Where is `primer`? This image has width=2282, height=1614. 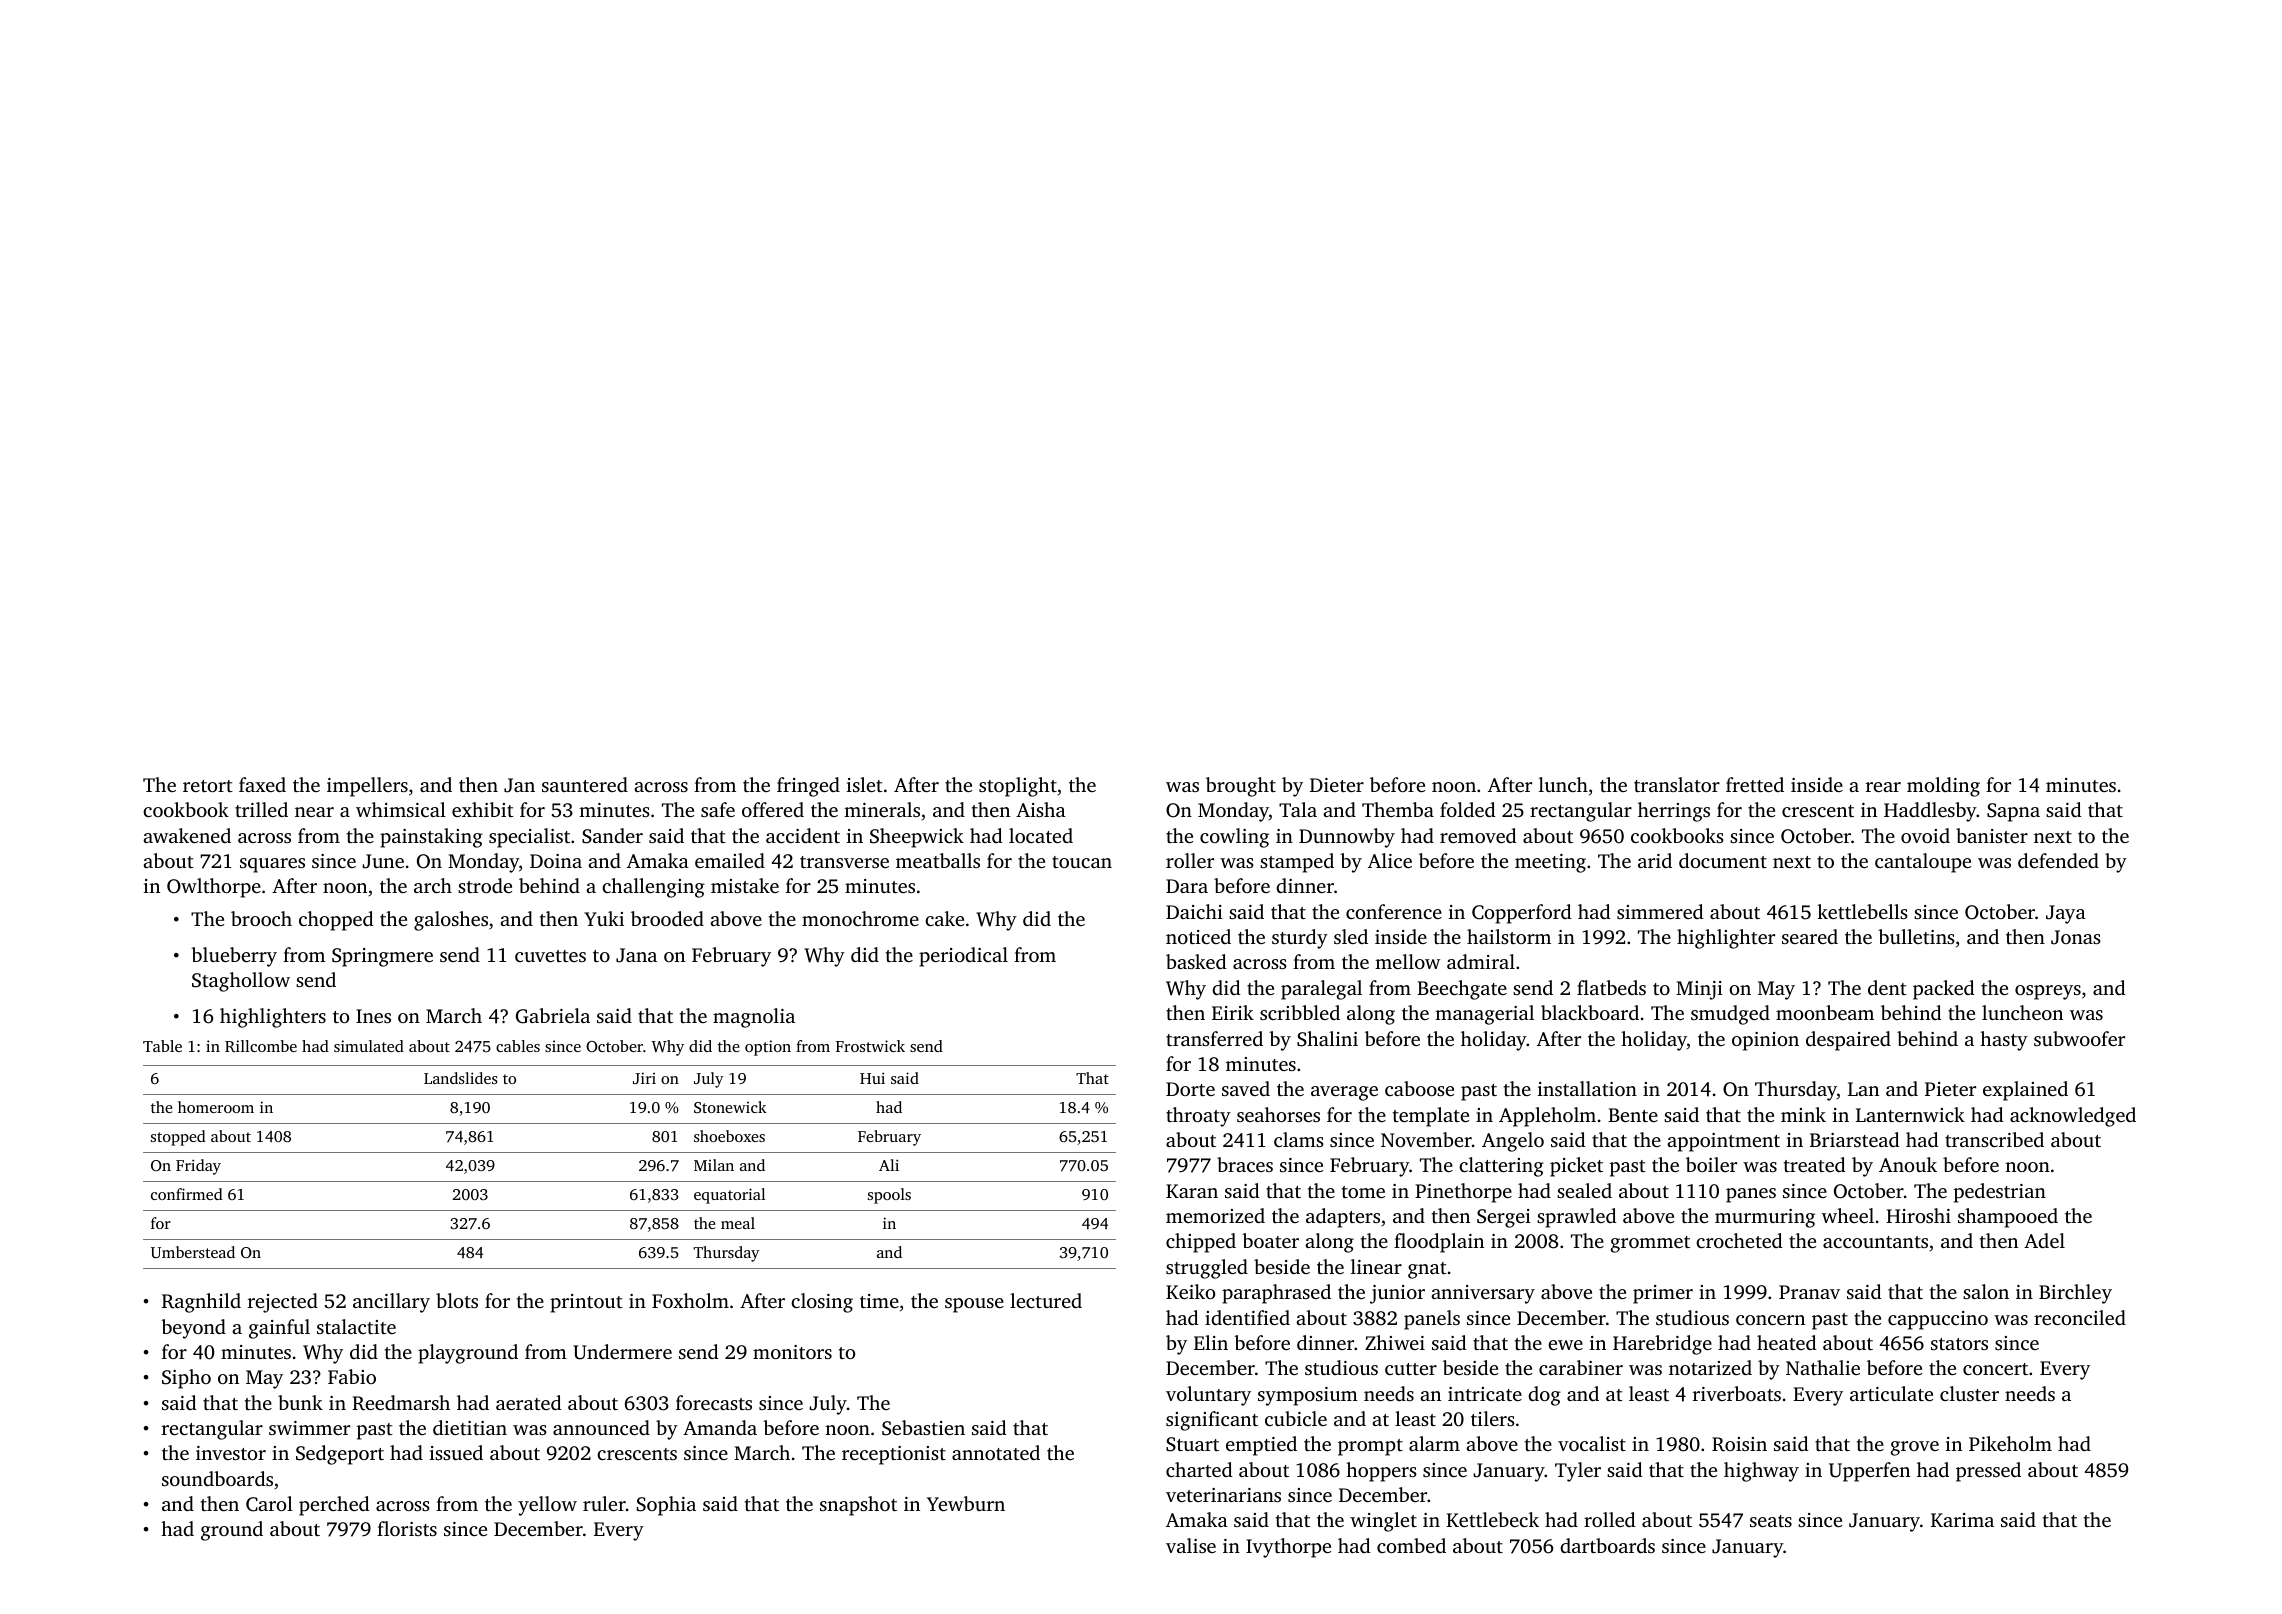
primer is located at coordinates (1663, 1294).
